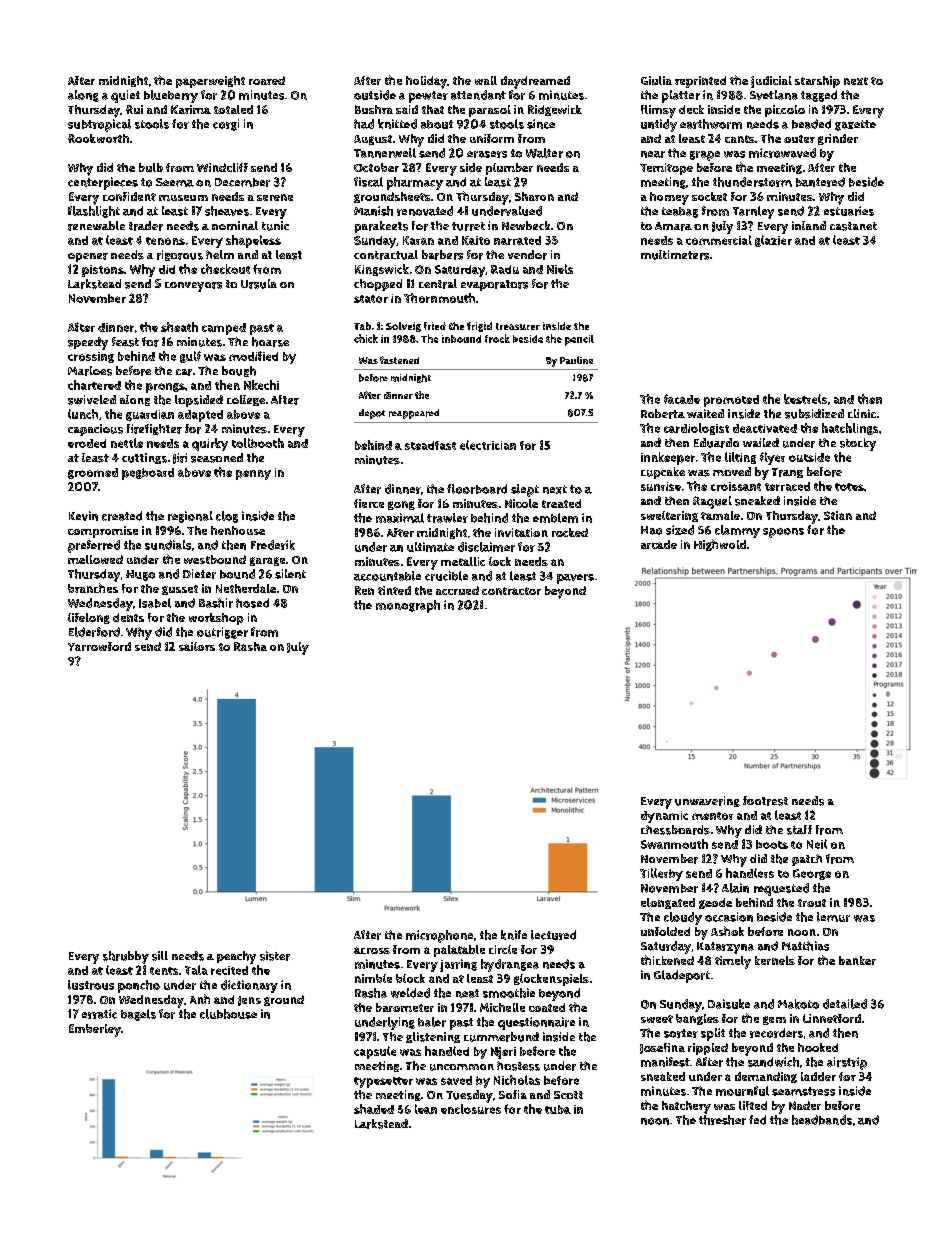 This image has width=952, height=1233. Describe the element at coordinates (497, 338) in the image. I see `frock` at that location.
